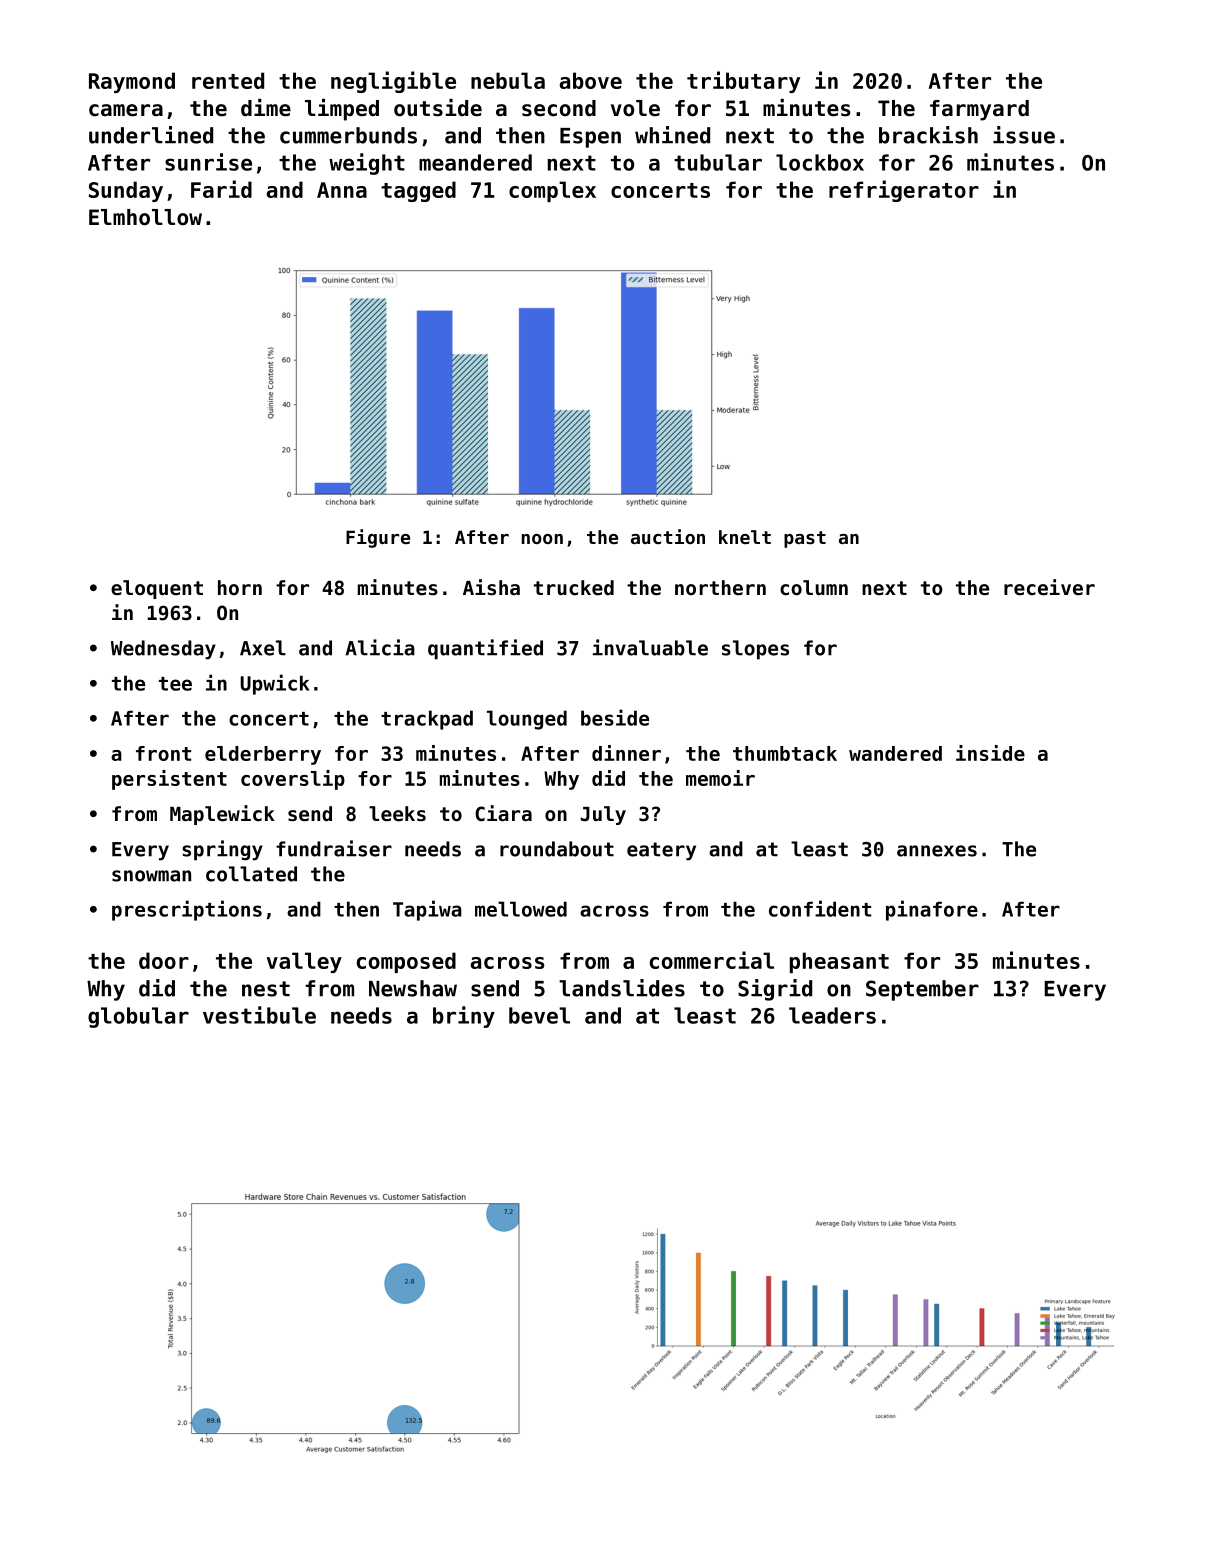 Image resolution: width=1205 pixels, height=1559 pixels. I want to click on auction, so click(668, 536).
